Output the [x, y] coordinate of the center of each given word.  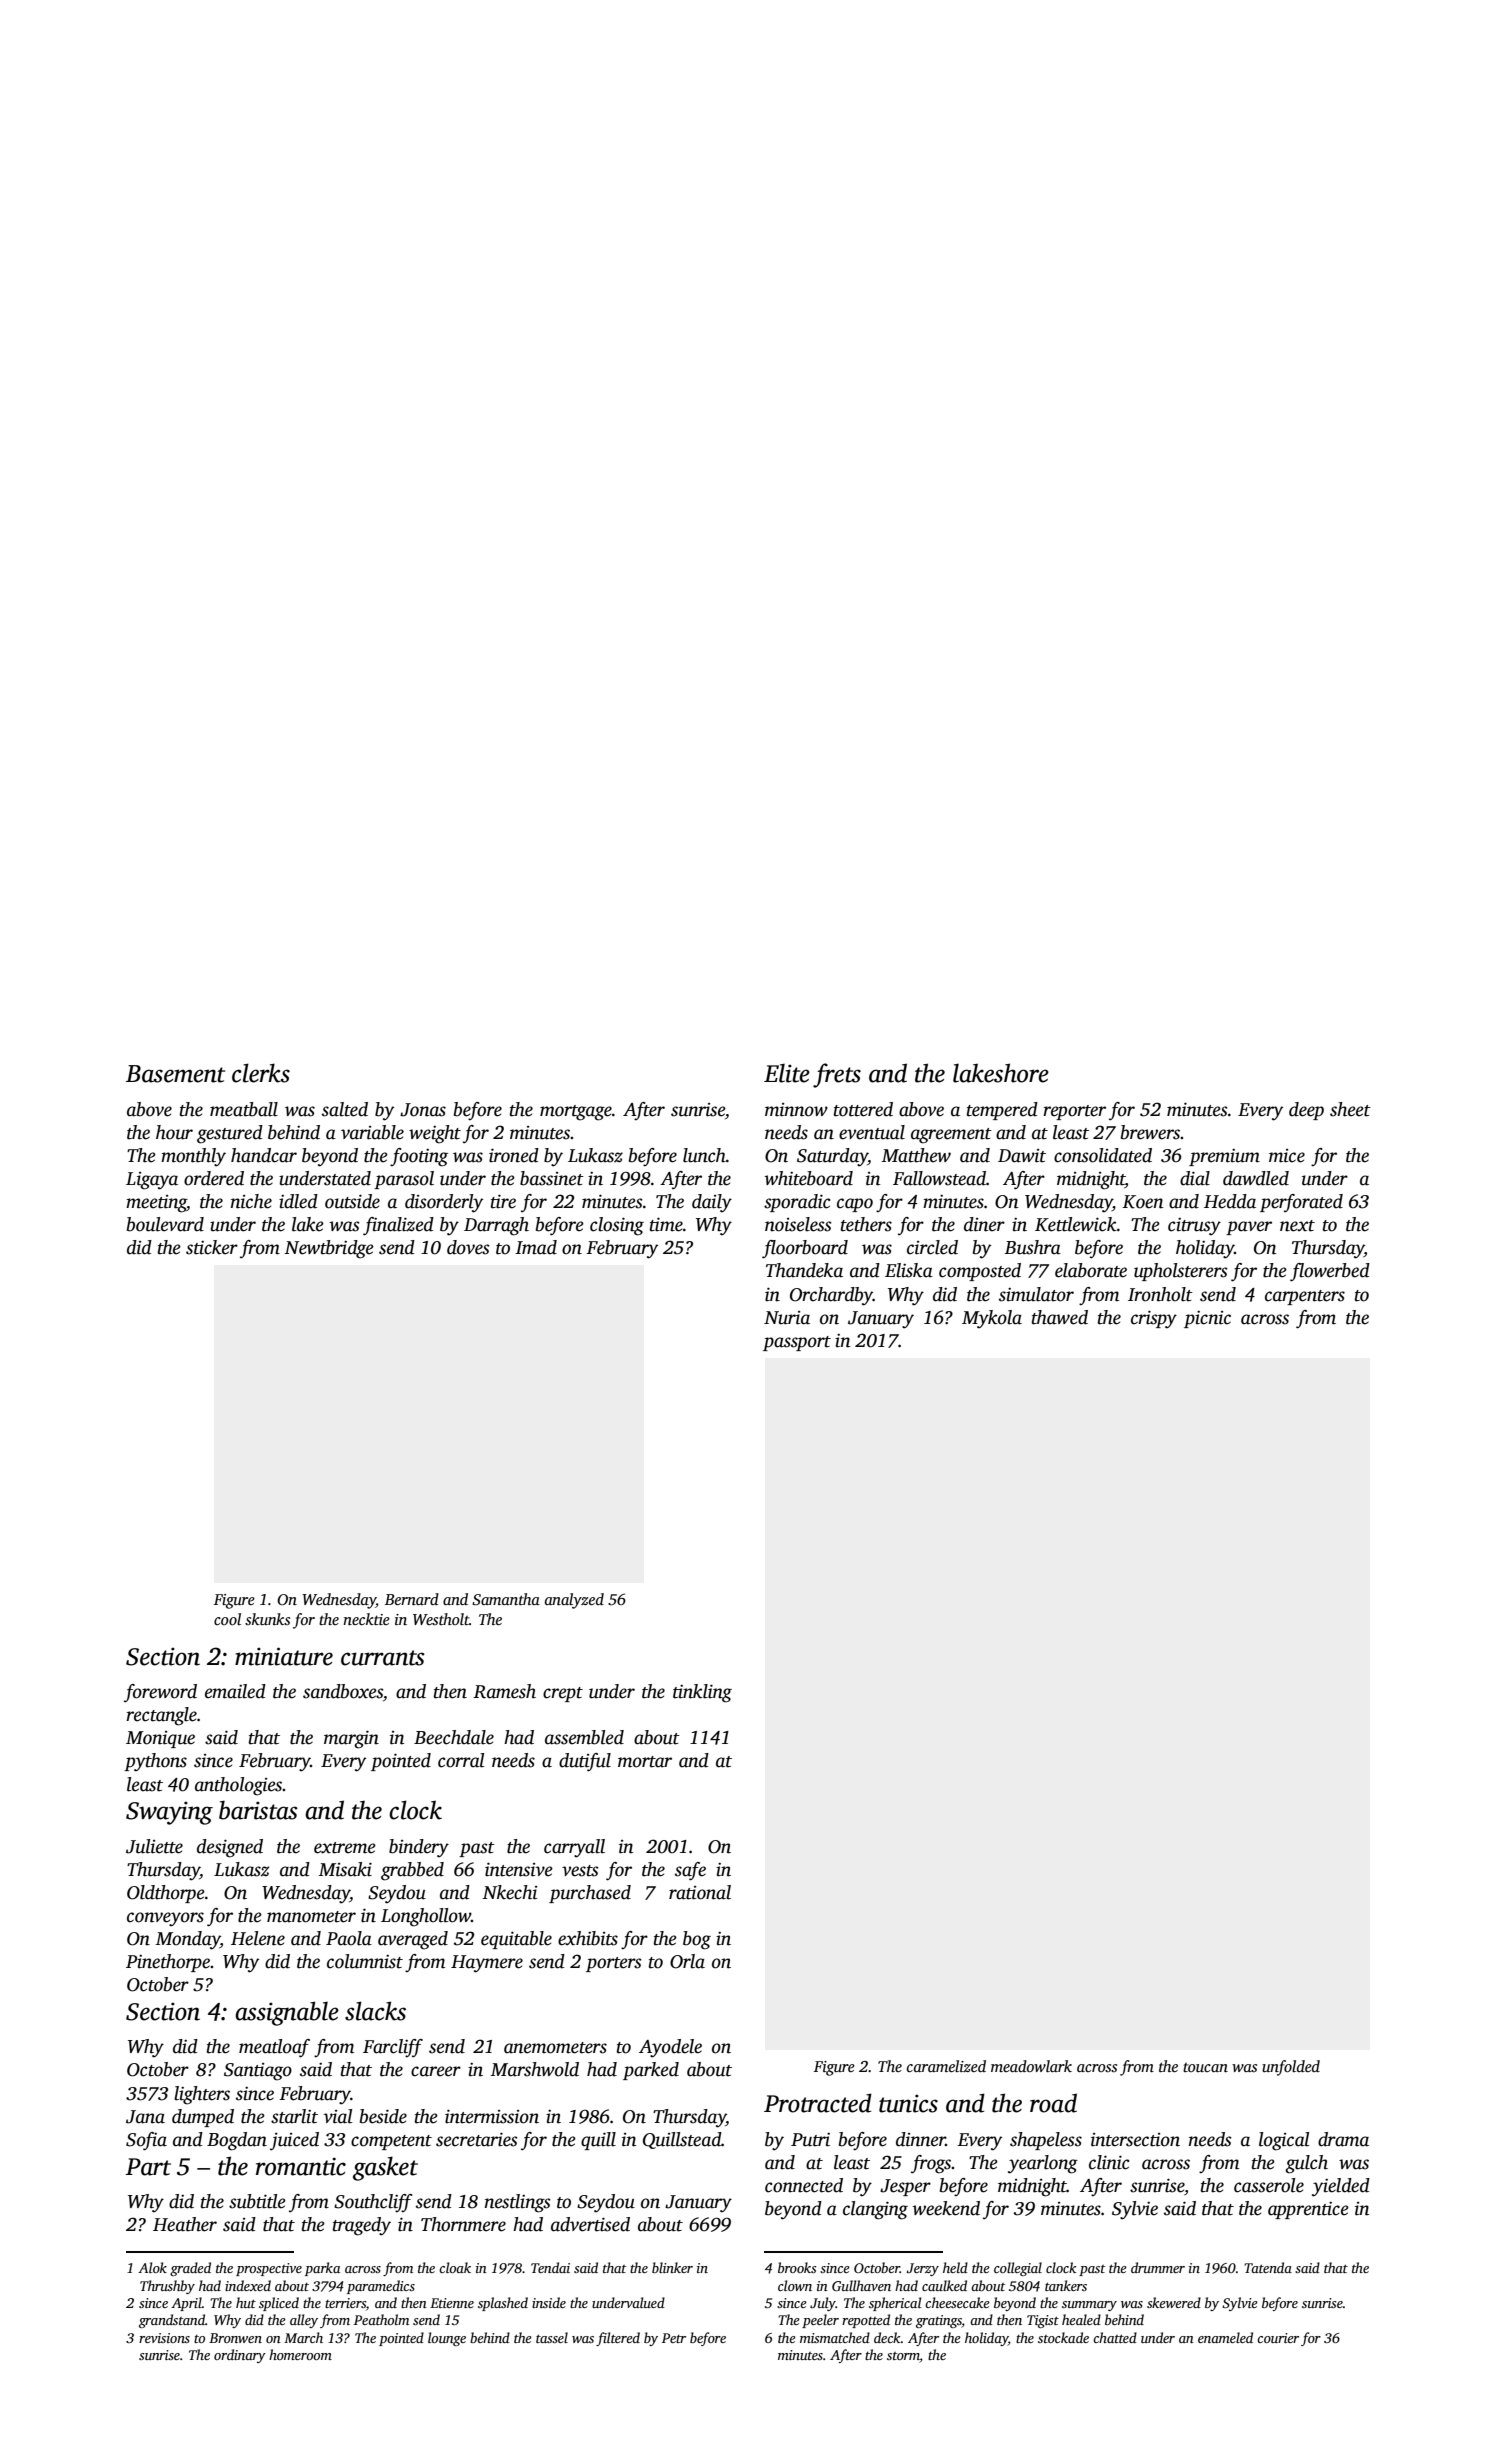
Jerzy [922, 2269]
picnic [1207, 1319]
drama [1343, 2139]
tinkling [702, 1693]
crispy [1154, 1319]
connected [804, 2185]
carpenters [1305, 1297]
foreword [160, 1693]
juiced [294, 2141]
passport [797, 1343]
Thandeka [804, 1270]
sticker [212, 1247]
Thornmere [463, 2224]
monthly [193, 1157]
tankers [1066, 2285]
